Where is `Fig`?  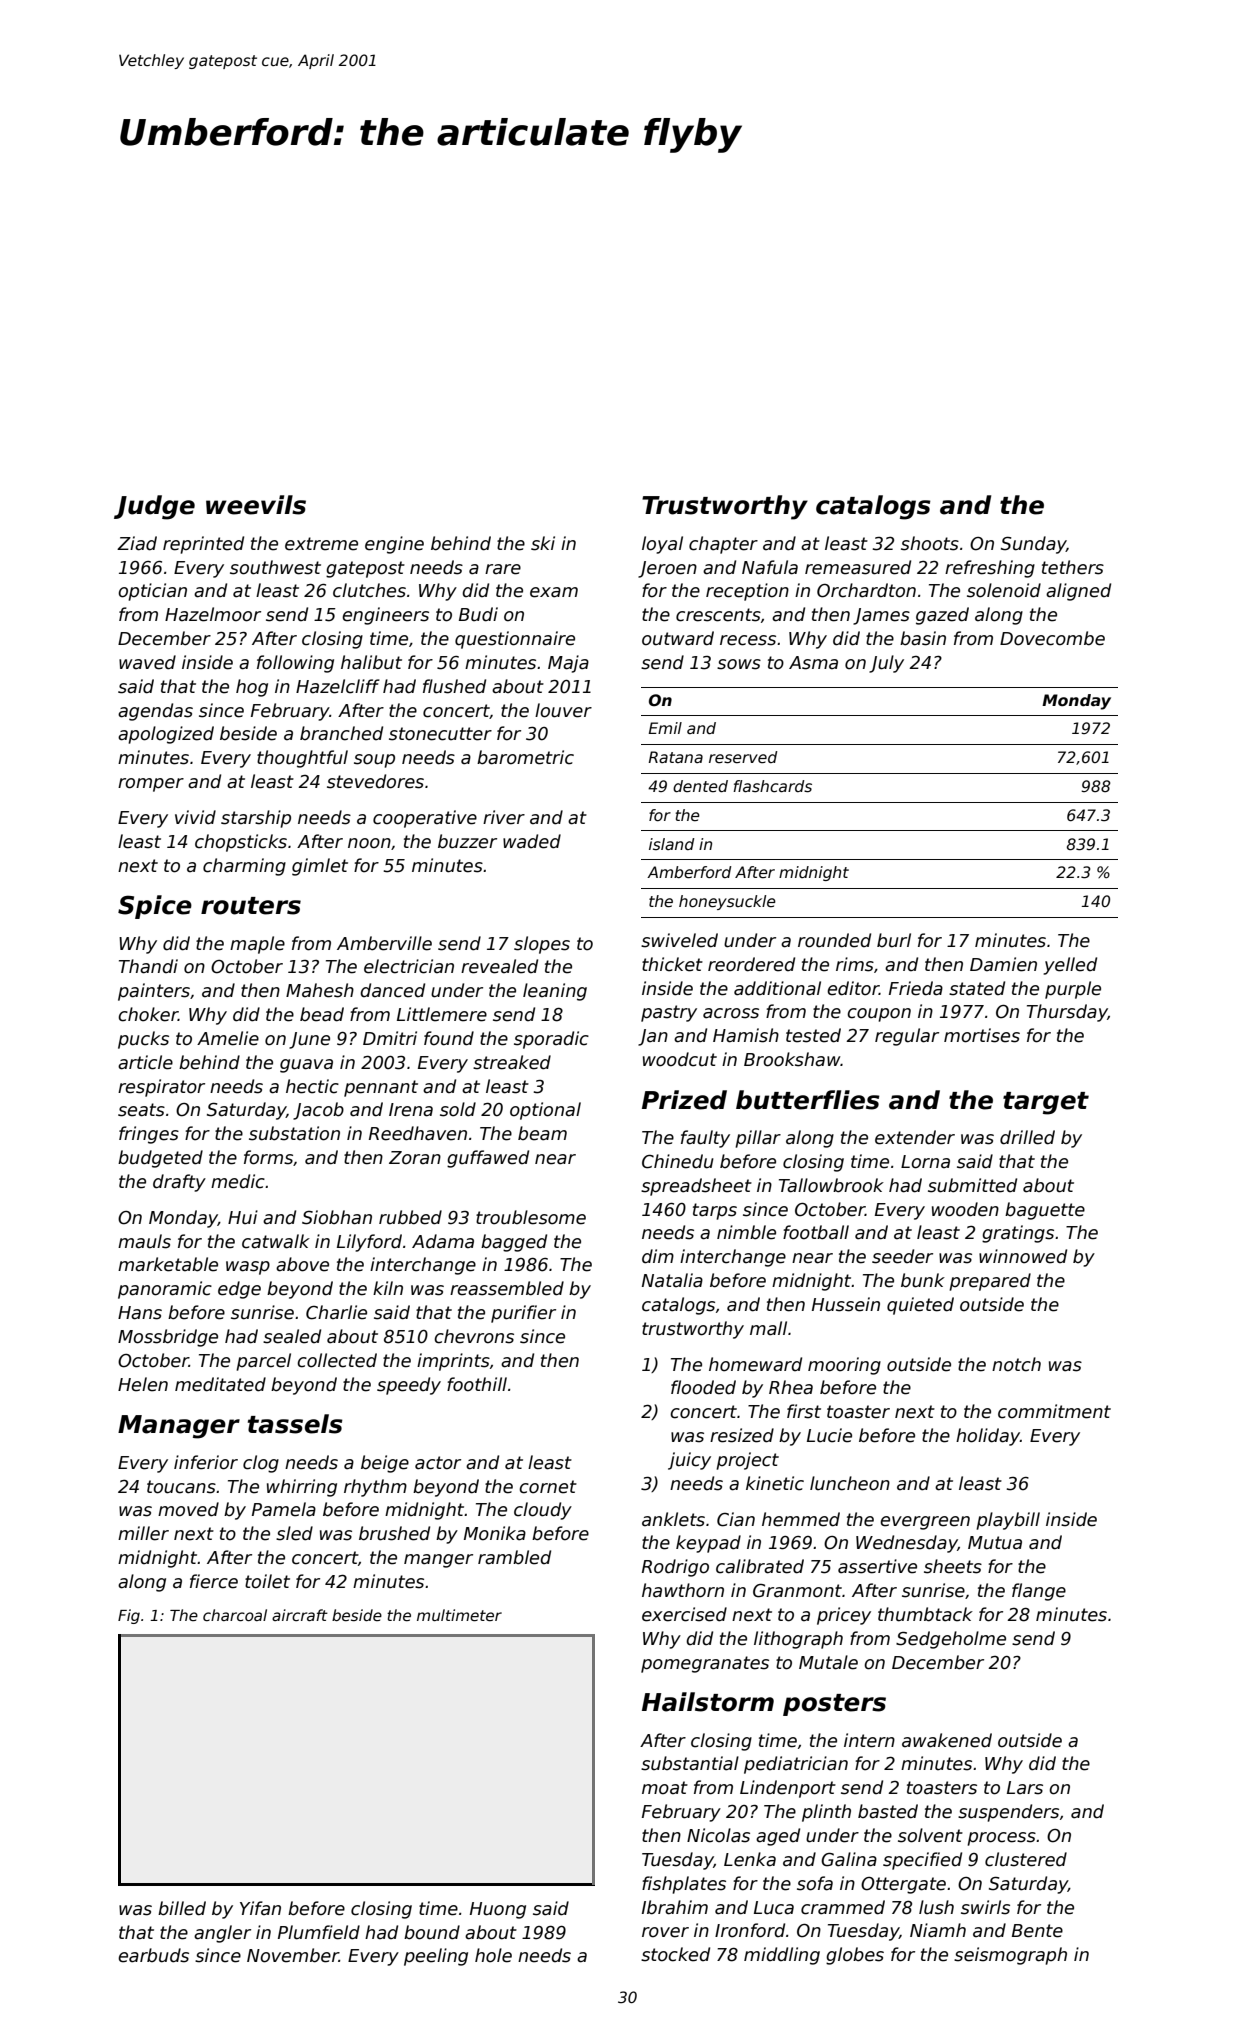
Fig is located at coordinates (129, 1616).
